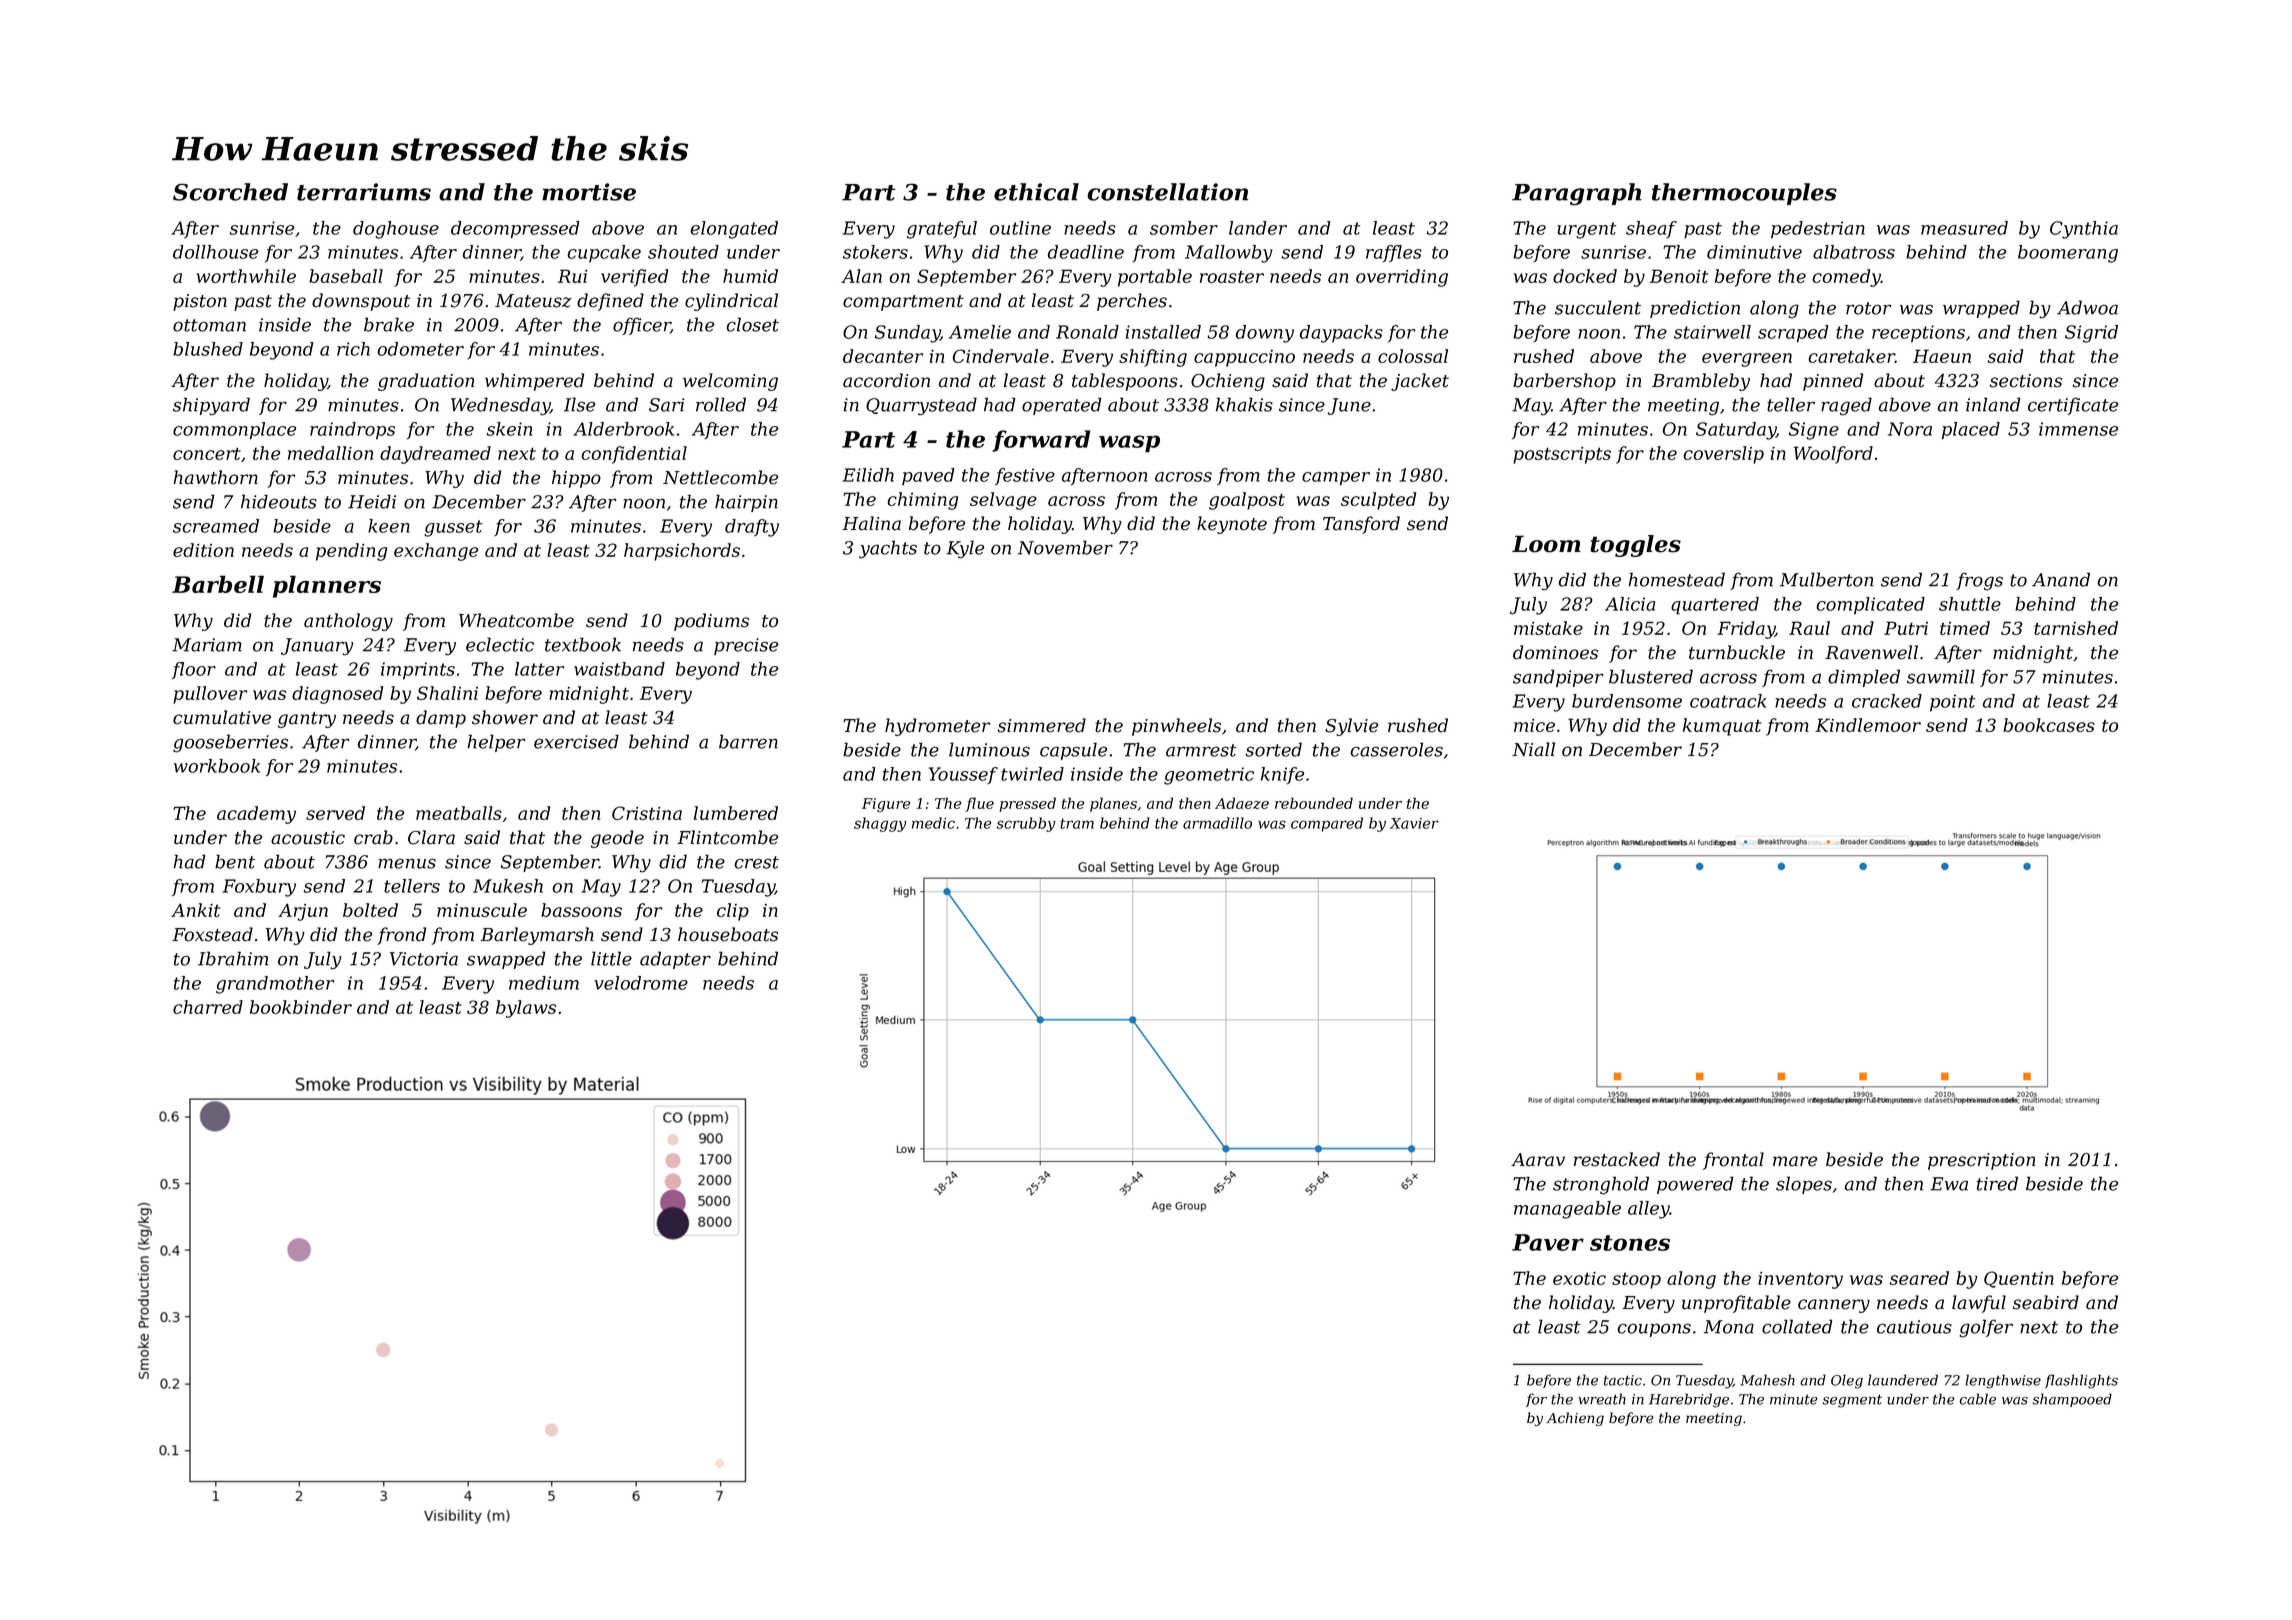 The width and height of the page is (2292, 1620). What do you see at coordinates (1795, 1161) in the page?
I see `mare` at bounding box center [1795, 1161].
